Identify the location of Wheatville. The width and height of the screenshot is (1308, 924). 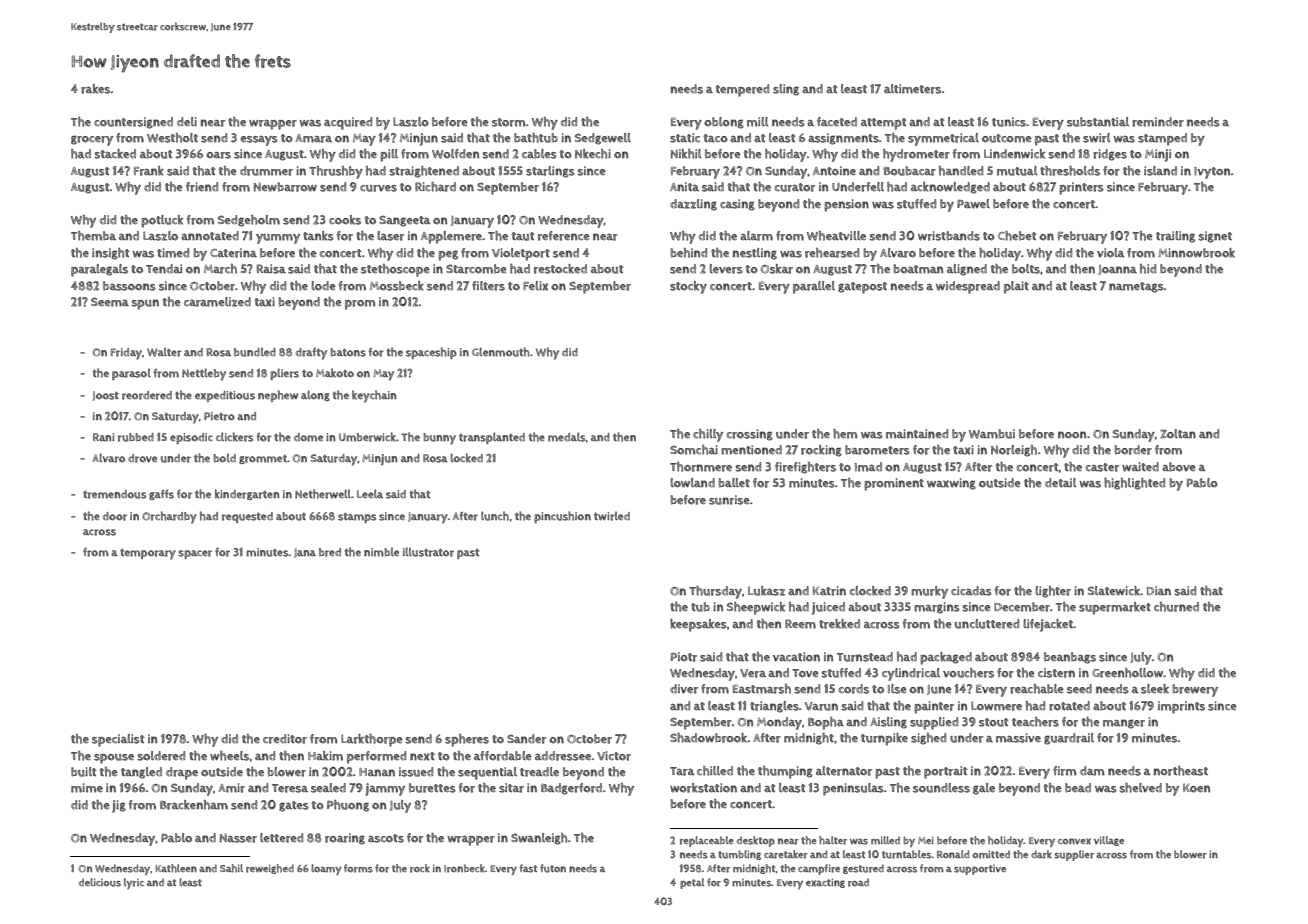
(836, 236).
